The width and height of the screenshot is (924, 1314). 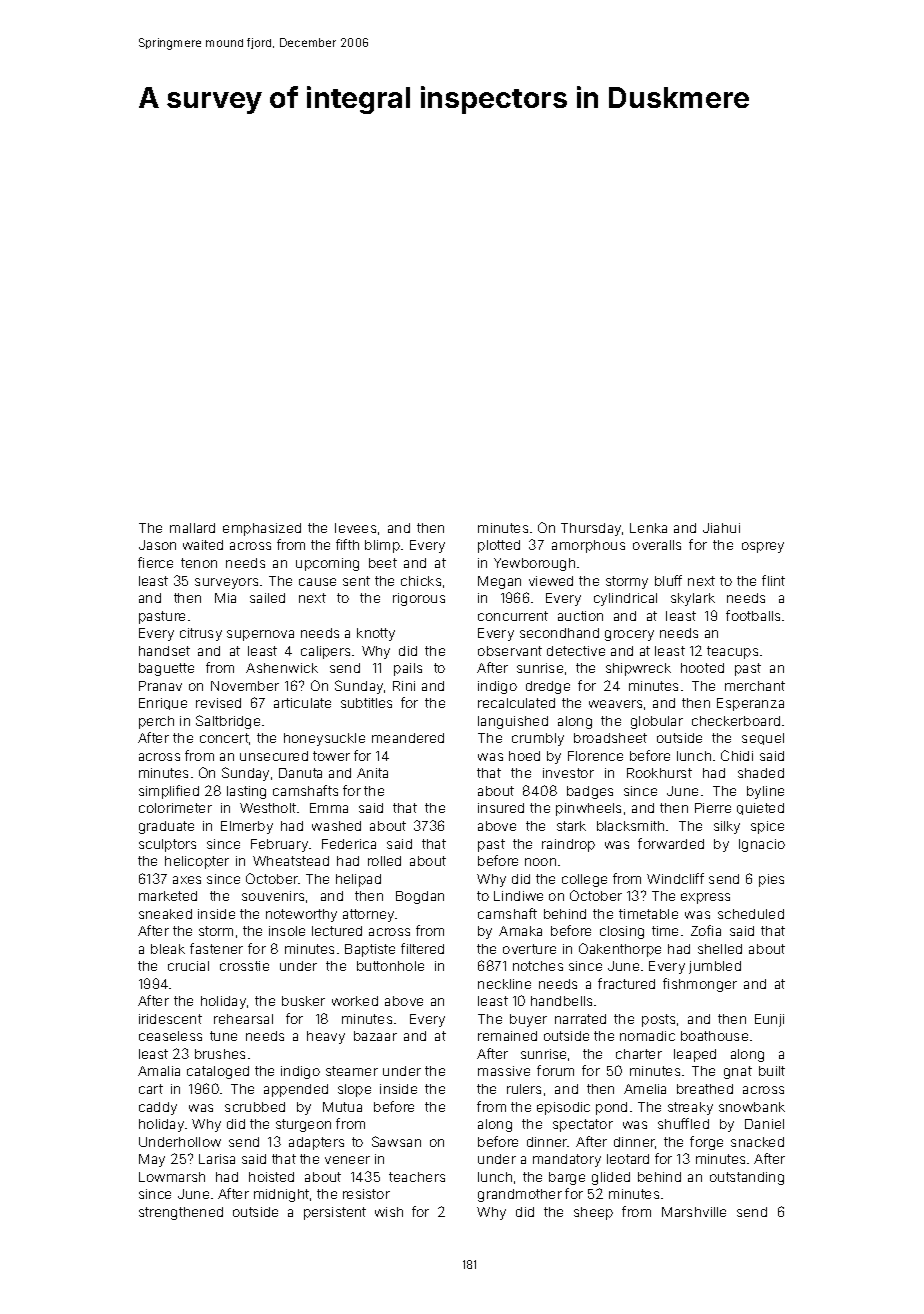 I want to click on hoisted, so click(x=271, y=1177).
